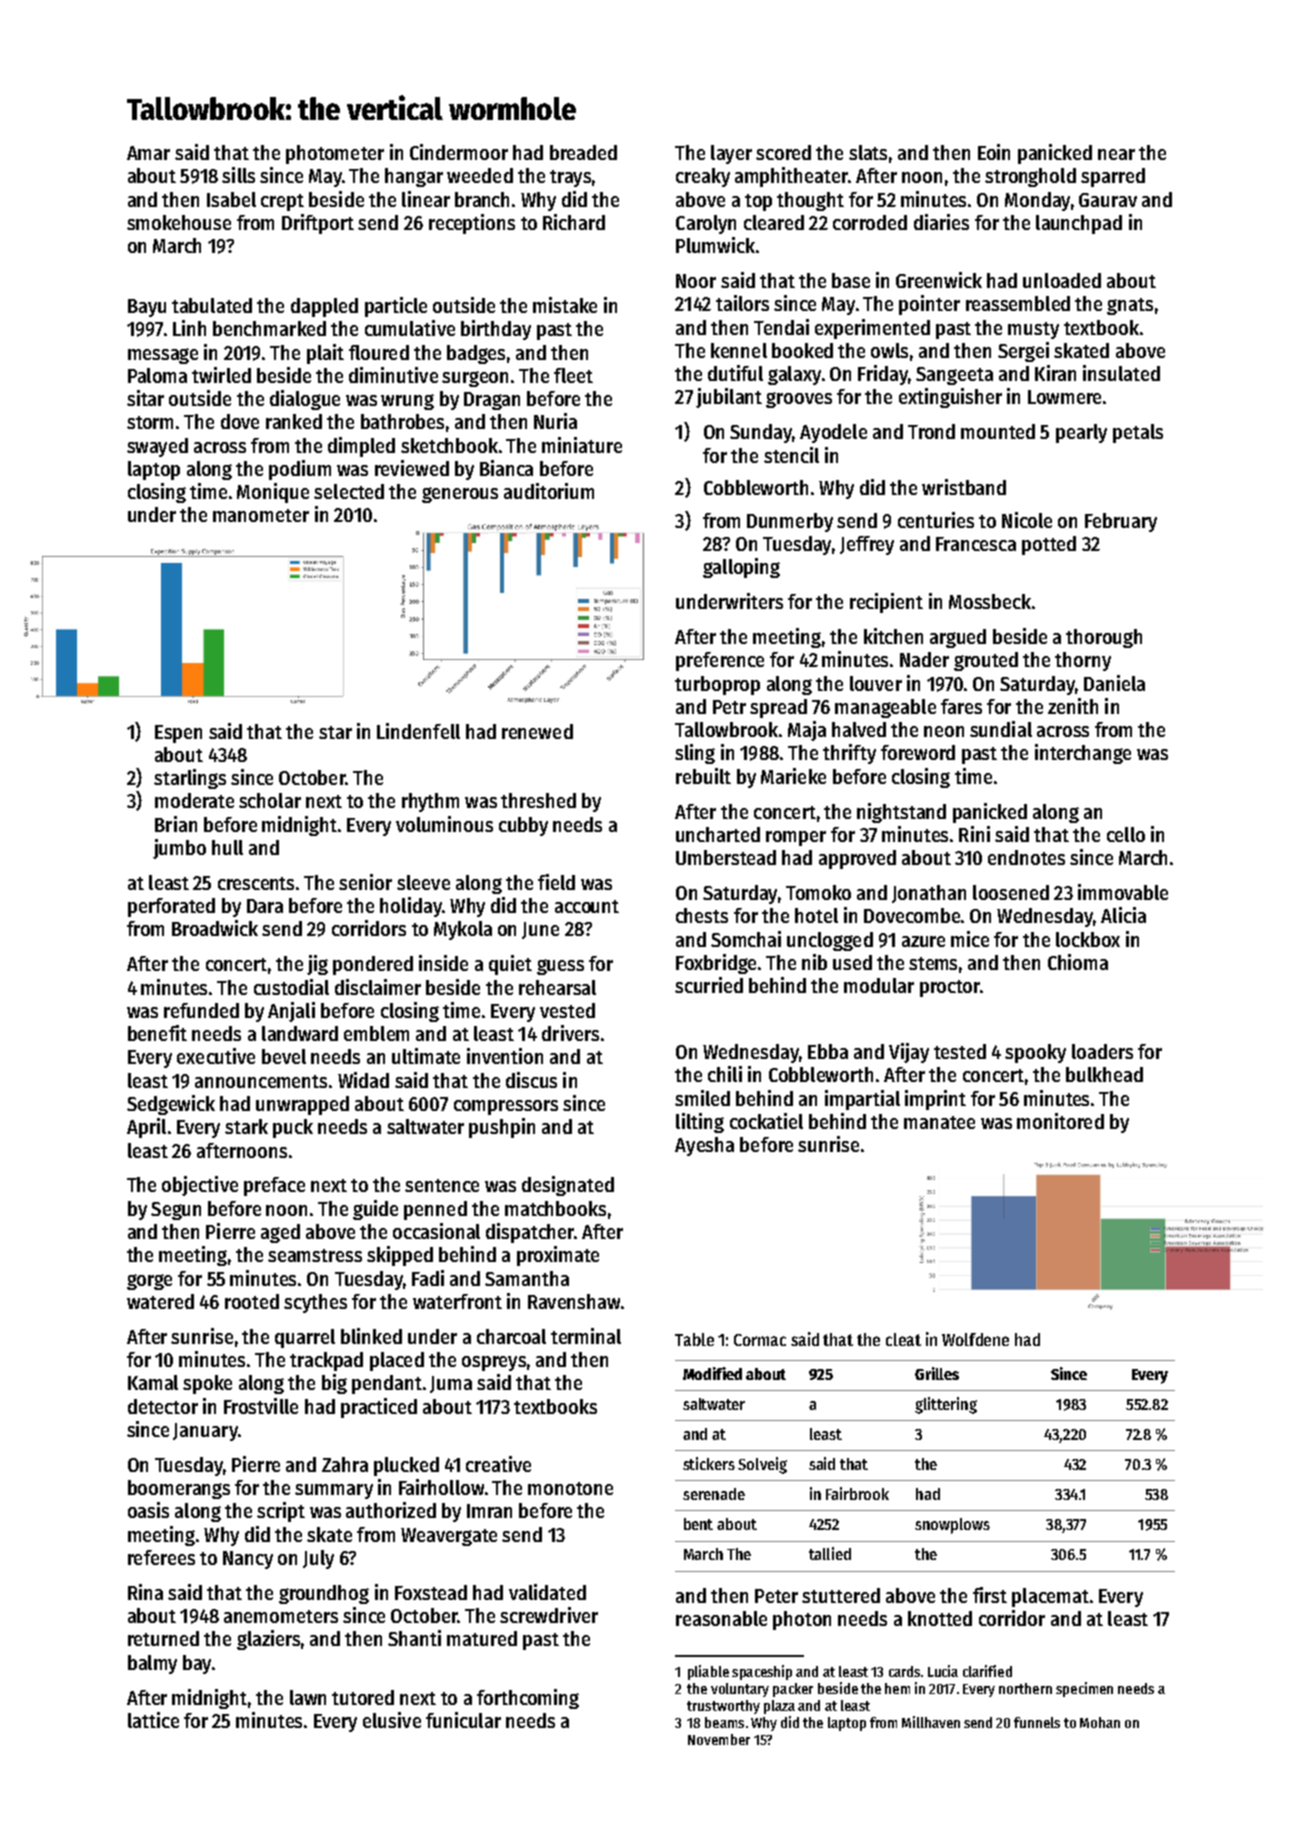 This screenshot has height=1842, width=1302. Describe the element at coordinates (315, 1255) in the screenshot. I see `seamstress` at that location.
